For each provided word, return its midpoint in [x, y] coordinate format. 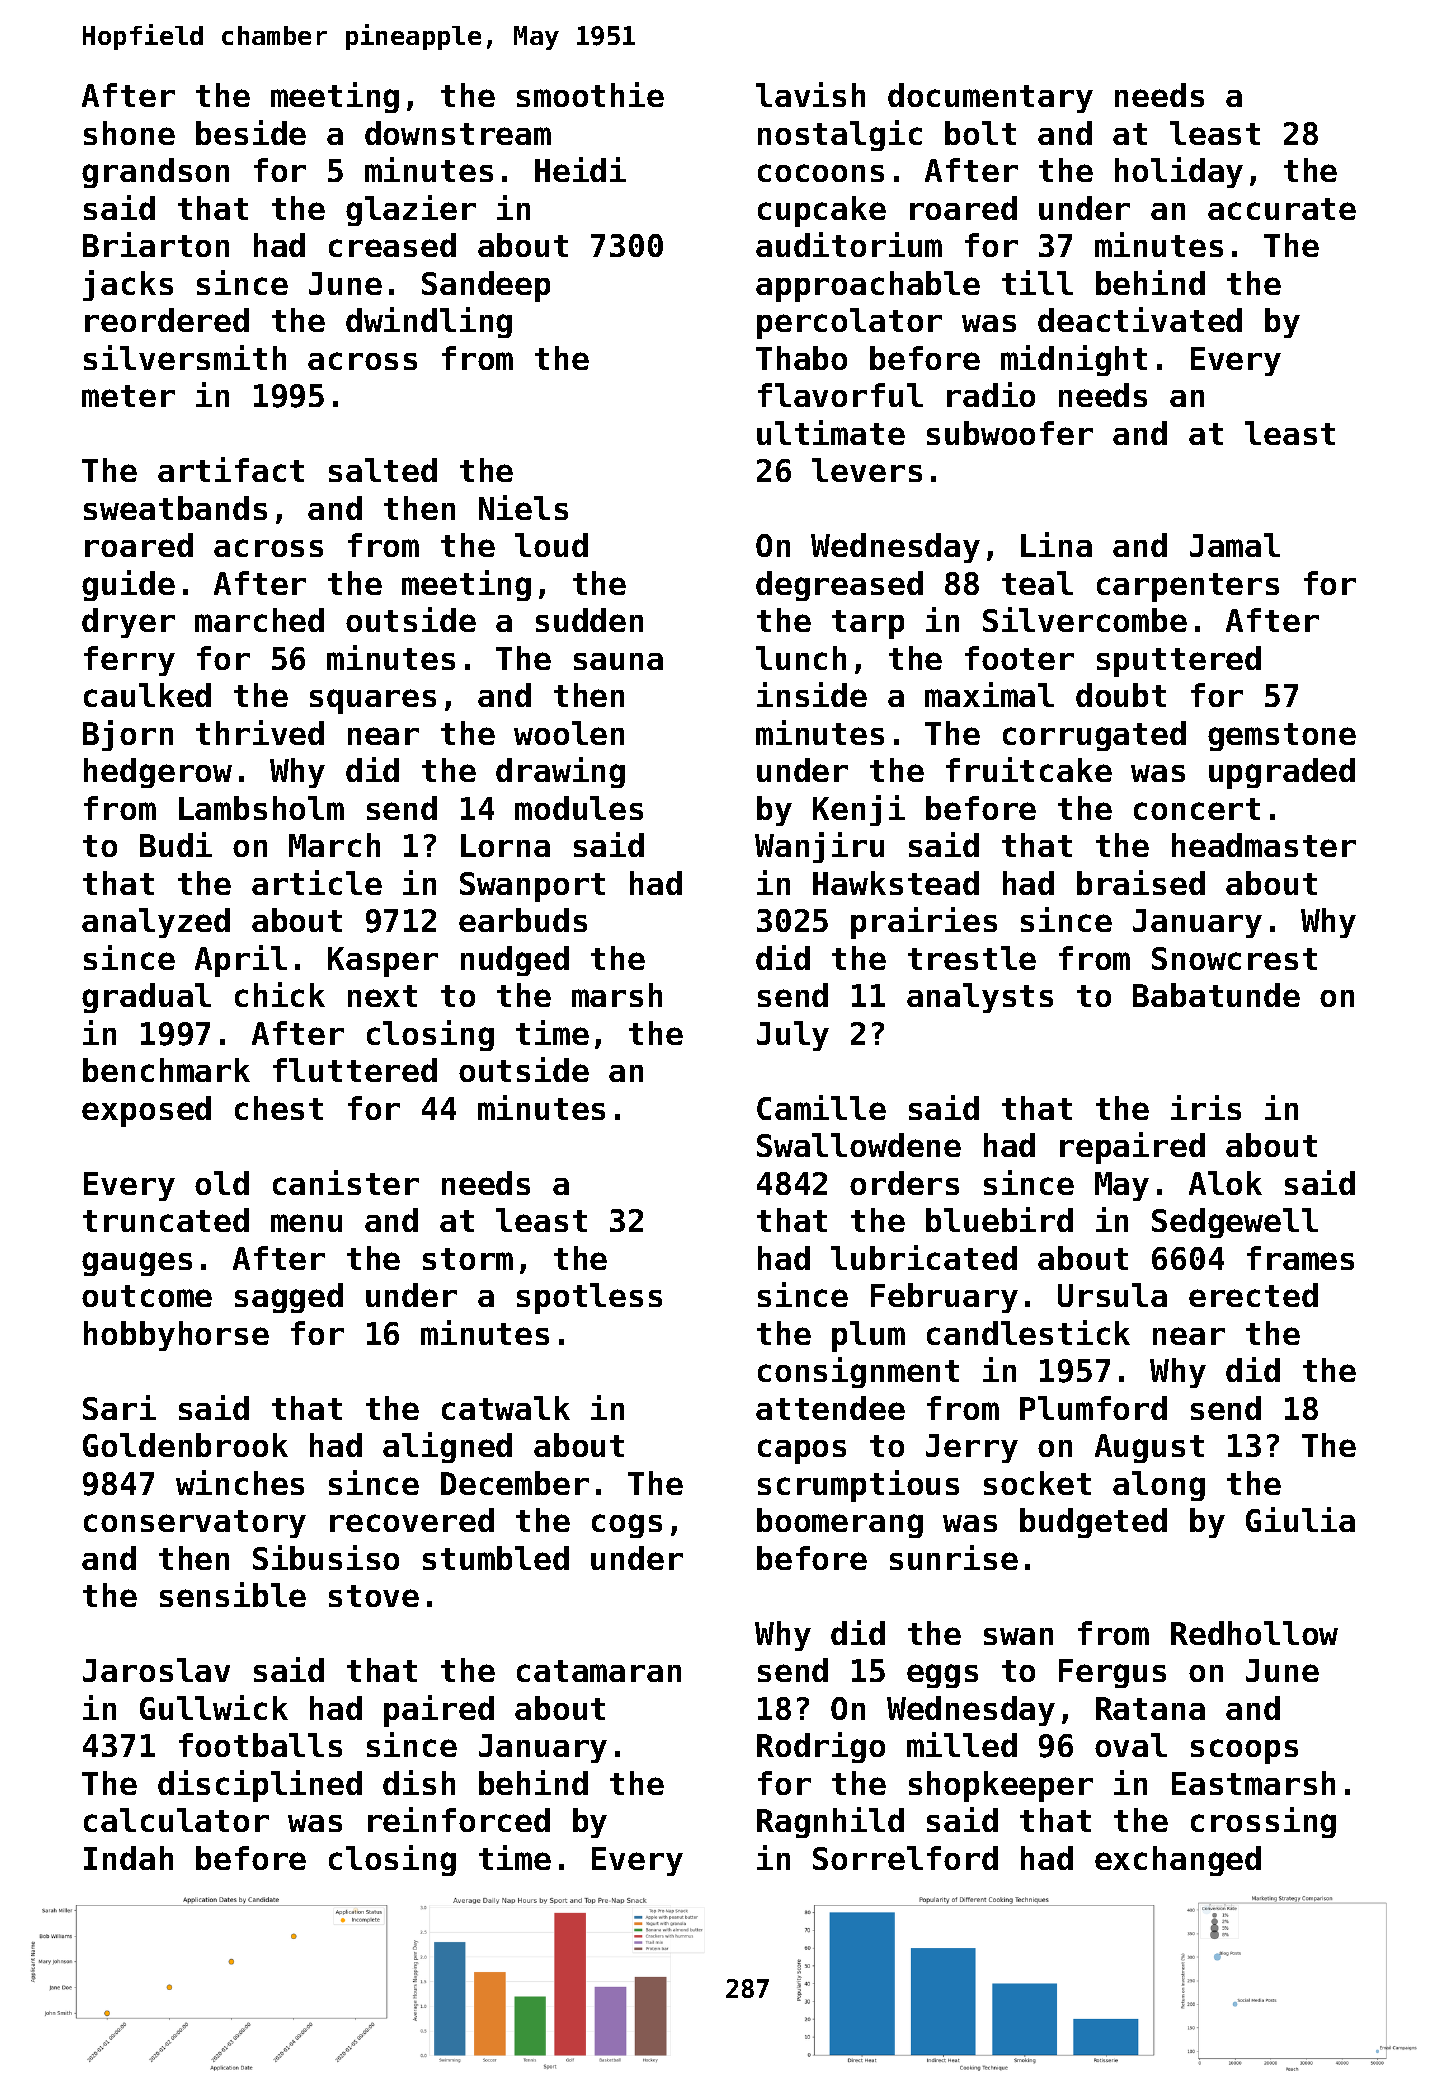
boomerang [840, 1523]
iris [1206, 1107]
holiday [1179, 172]
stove [374, 1596]
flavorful [840, 395]
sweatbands [175, 508]
